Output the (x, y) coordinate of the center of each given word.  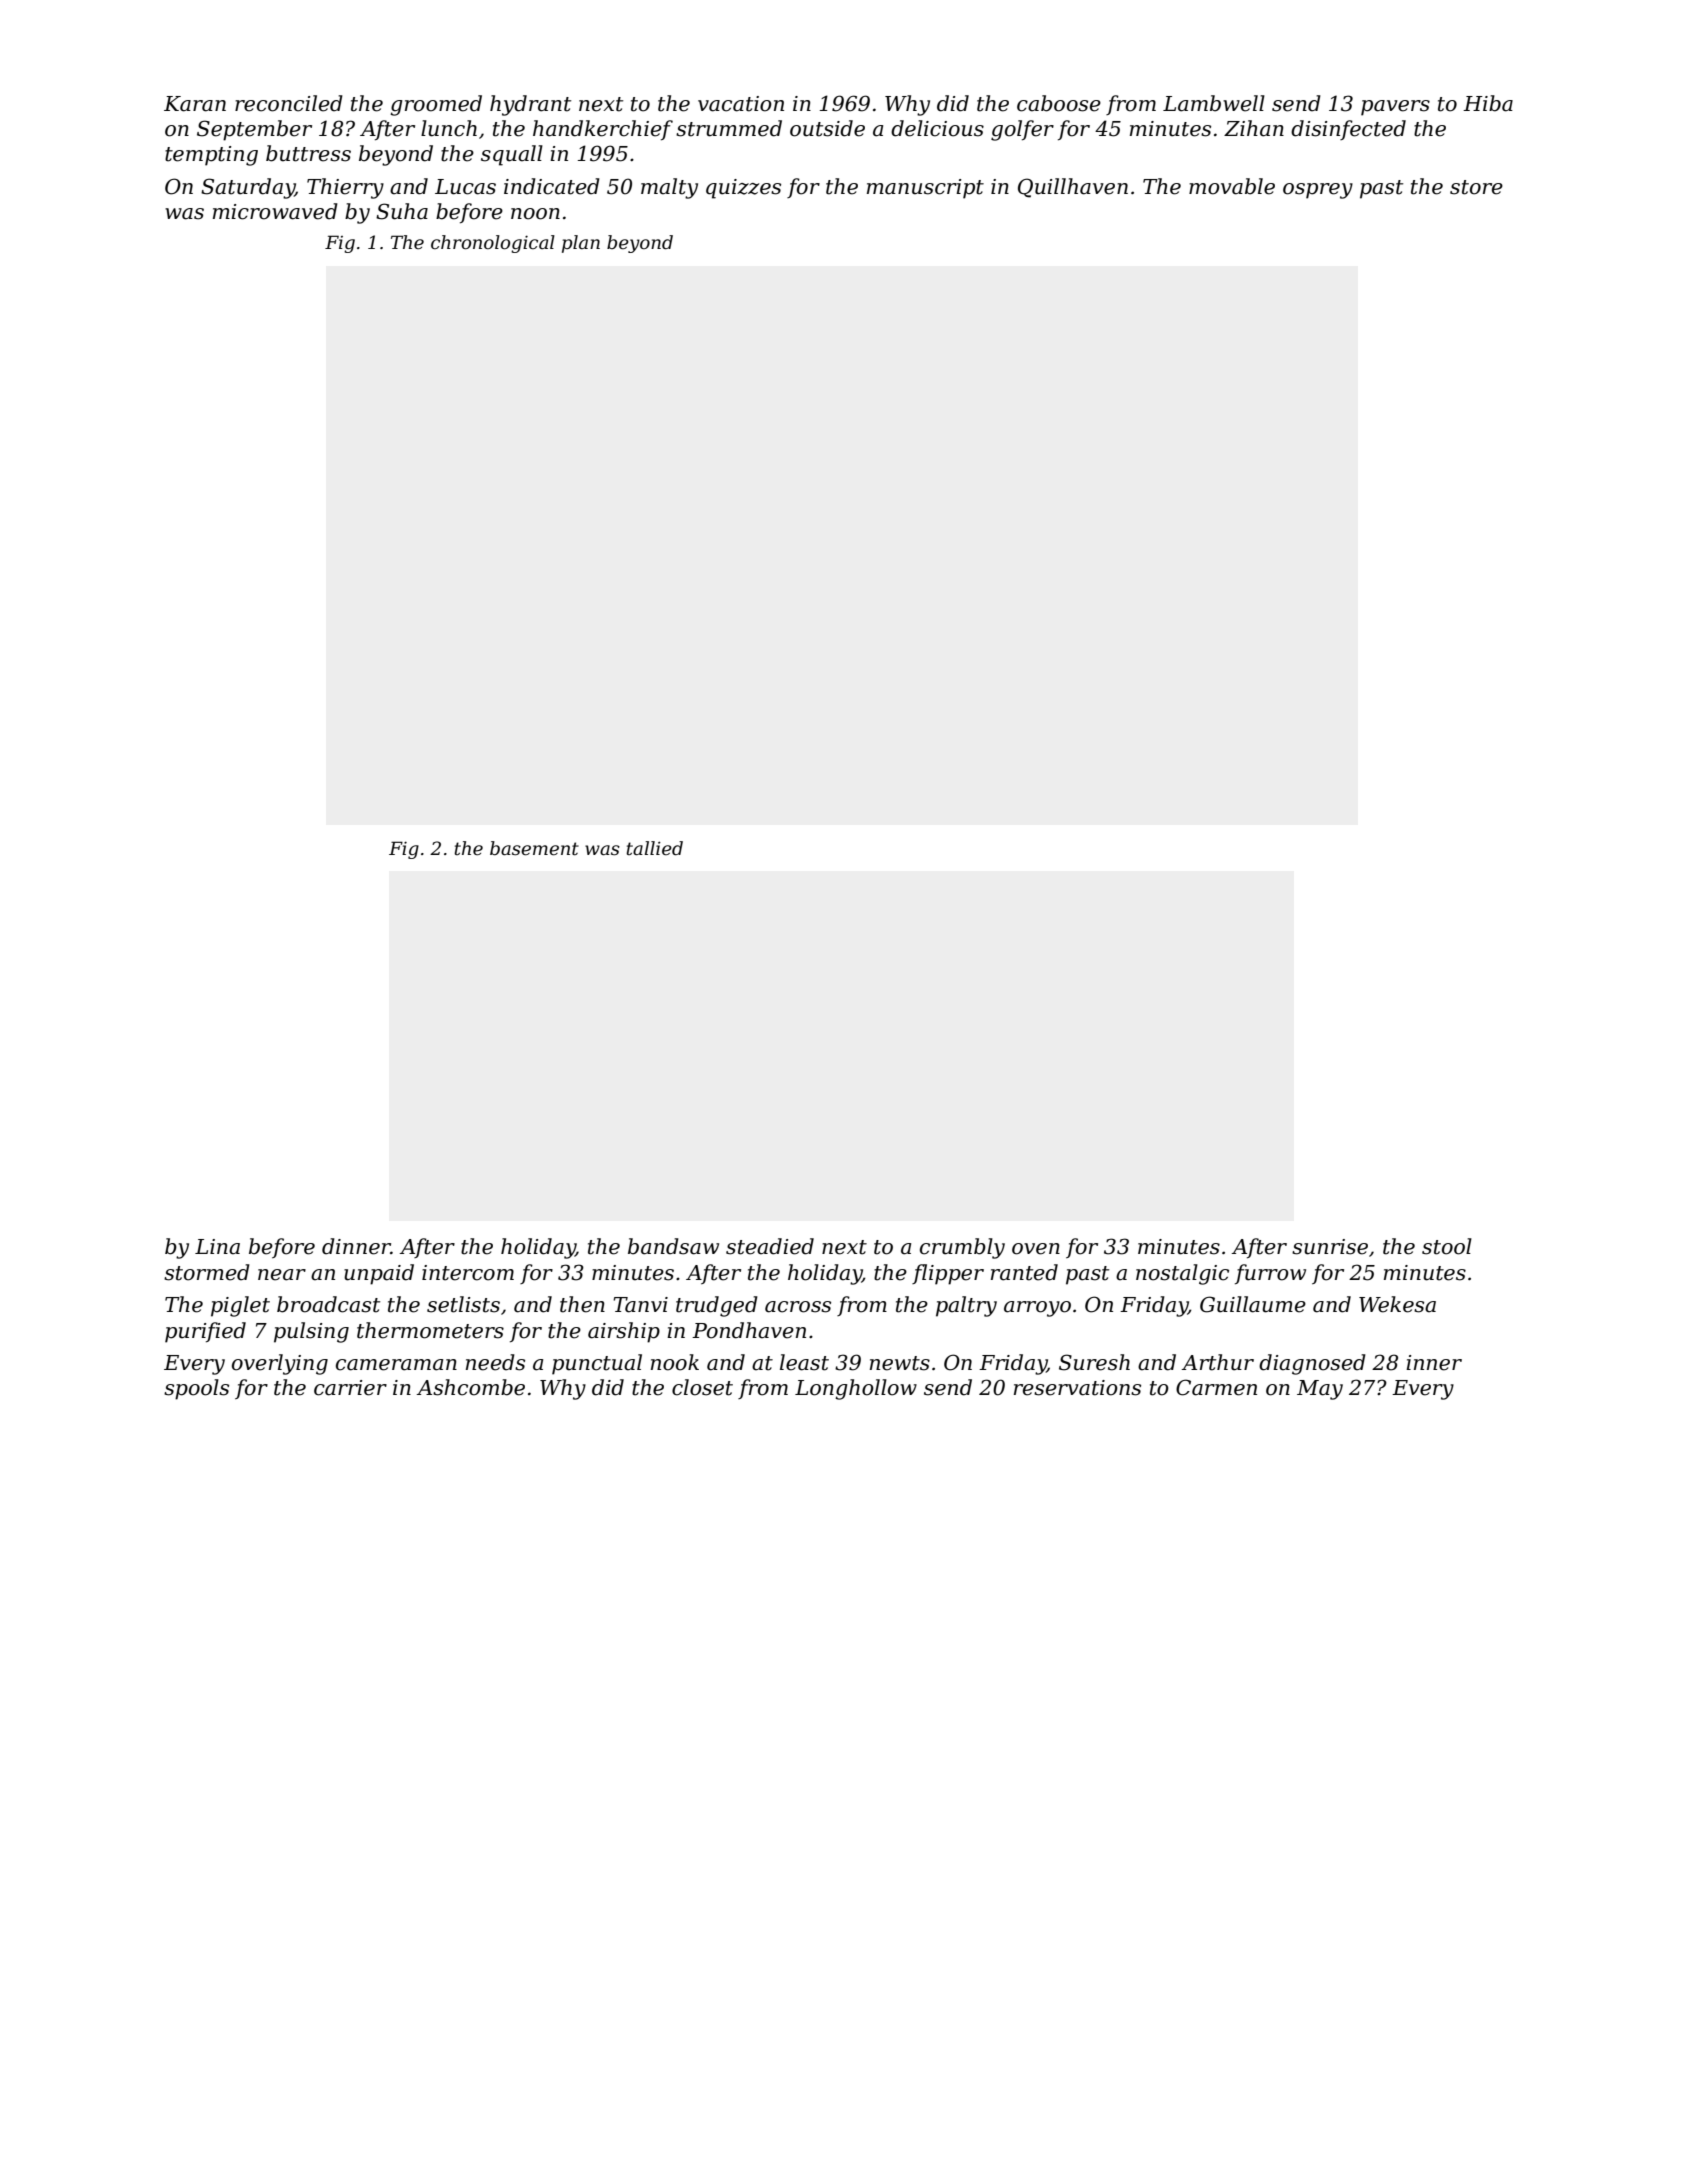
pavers (1395, 108)
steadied (770, 1246)
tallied (654, 848)
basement (534, 848)
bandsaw (673, 1246)
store (1476, 187)
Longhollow (856, 1389)
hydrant (530, 105)
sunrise (1330, 1247)
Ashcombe (470, 1387)
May (1320, 1390)
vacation (741, 104)
